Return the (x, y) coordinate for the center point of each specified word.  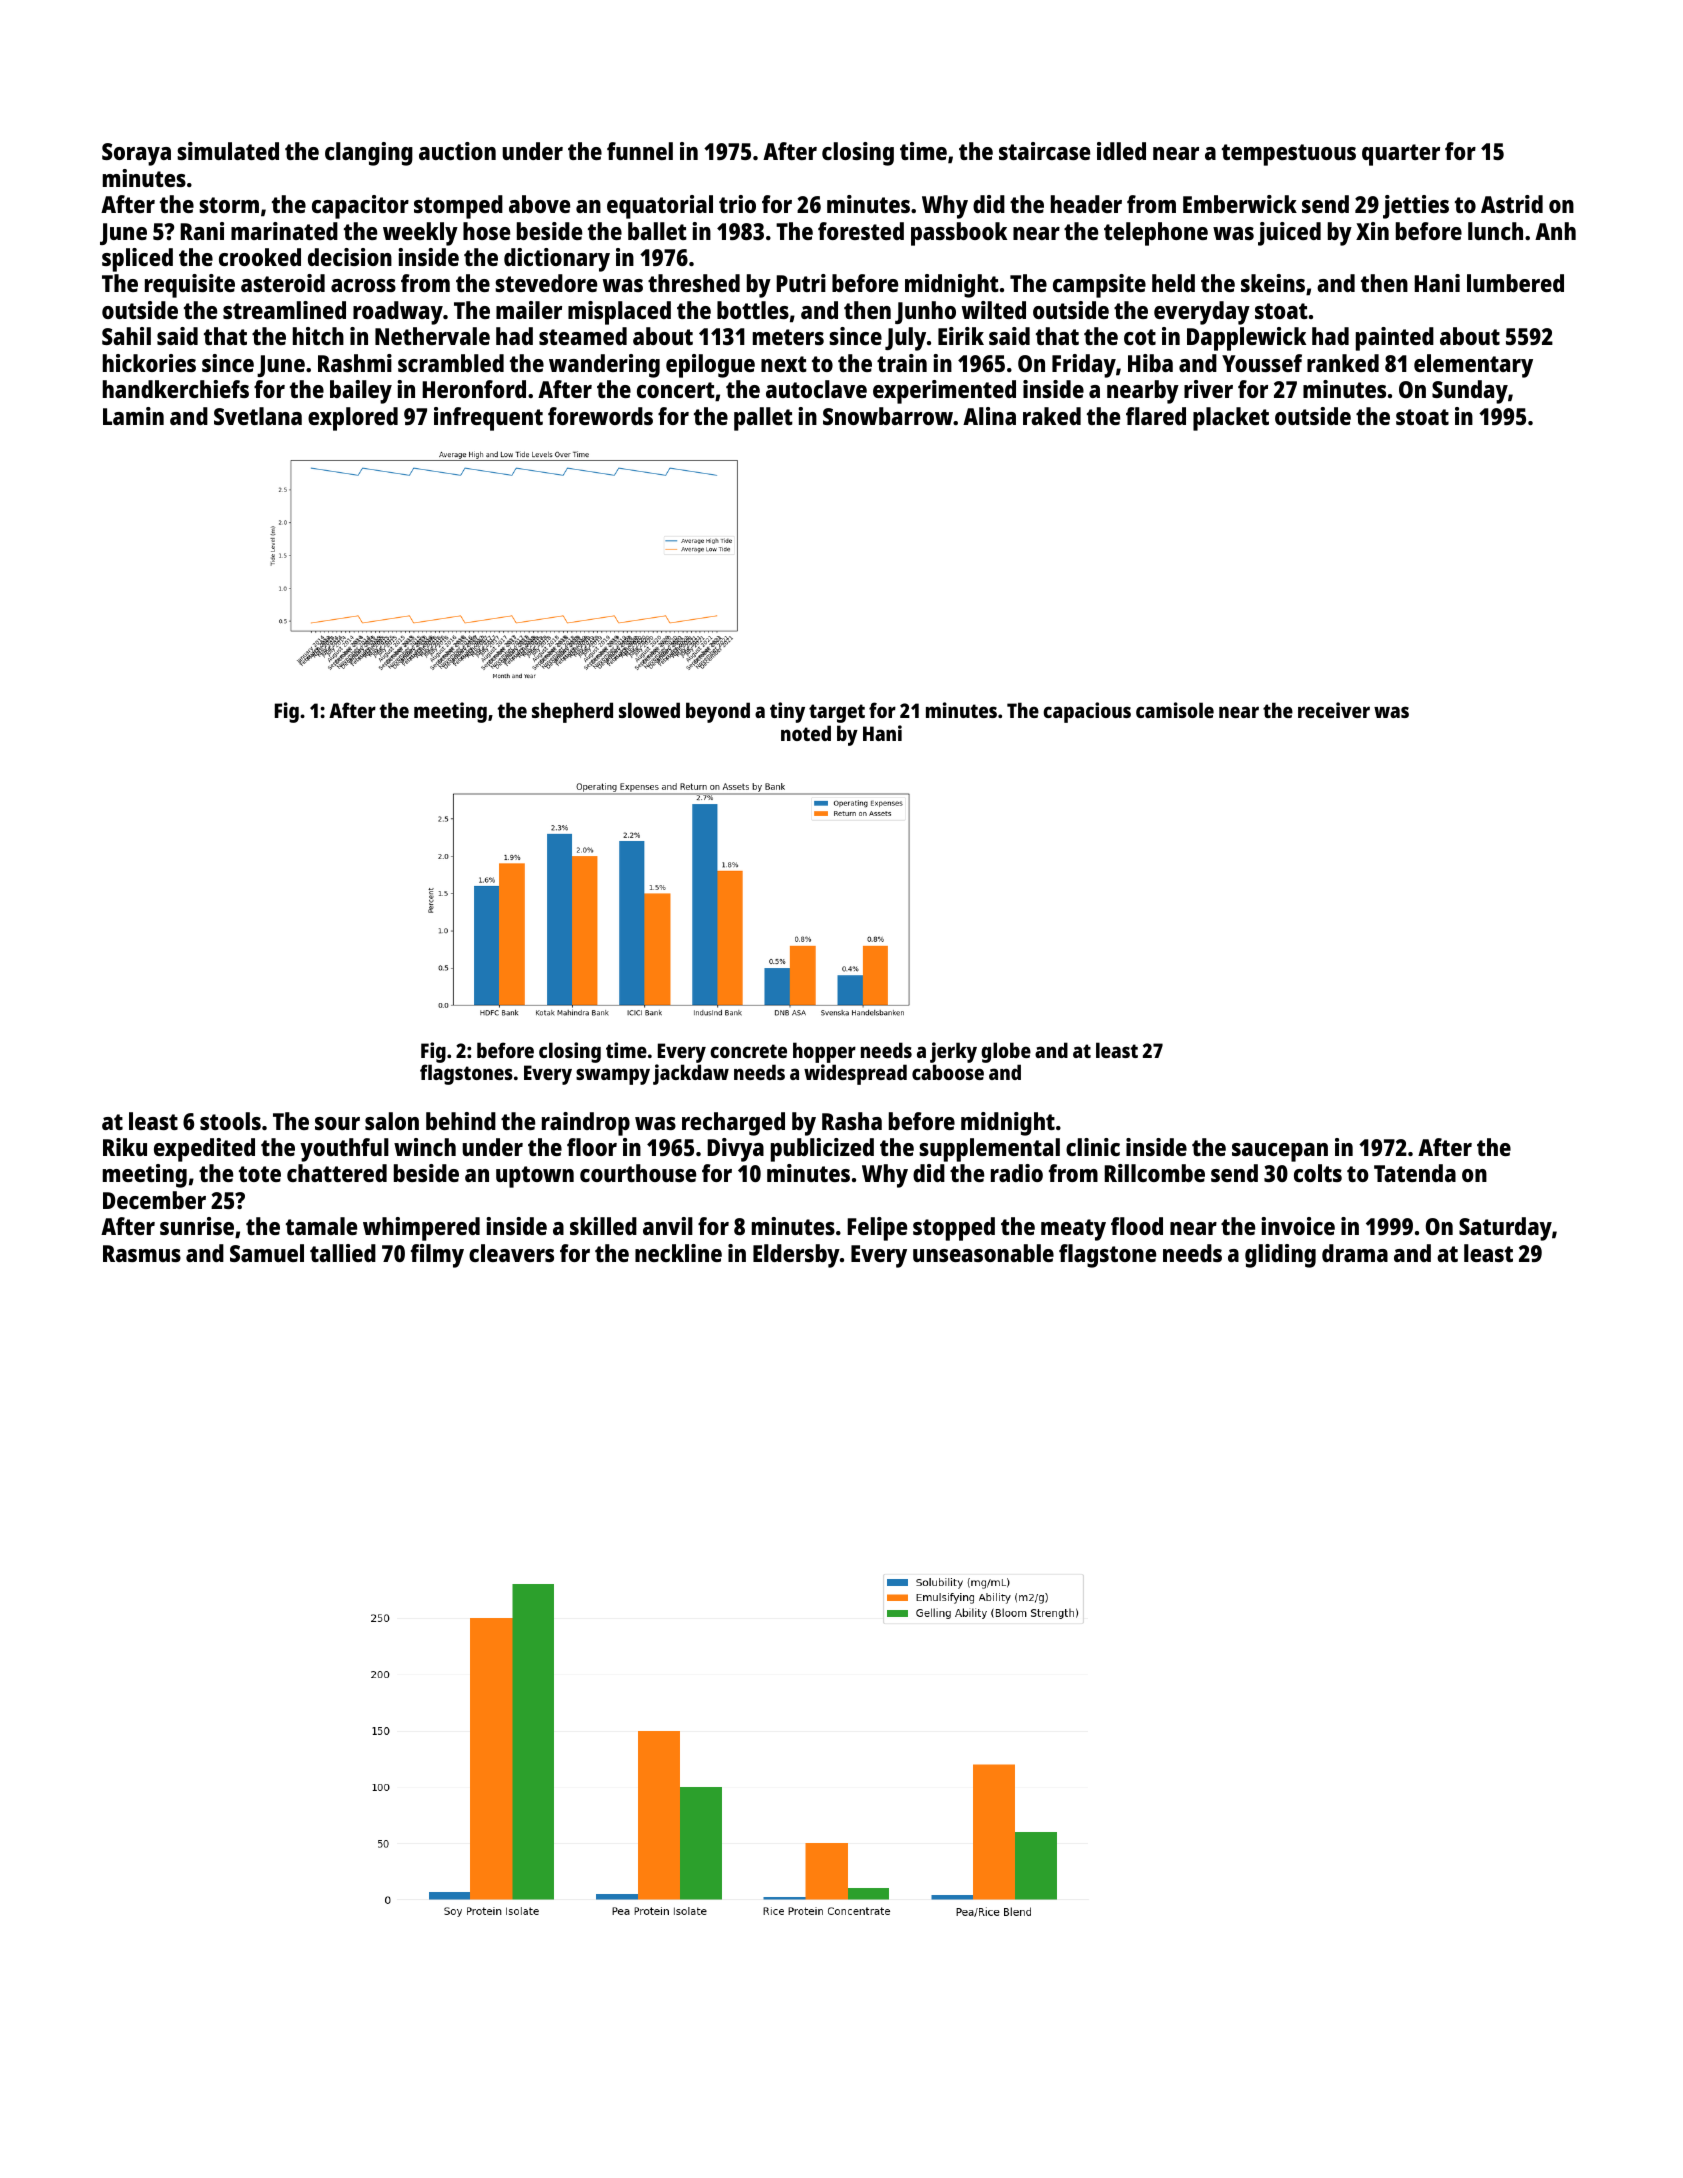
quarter (1401, 155)
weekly (420, 234)
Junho (925, 312)
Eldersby (796, 1256)
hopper (824, 1052)
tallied (343, 1253)
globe (1006, 1052)
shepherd (572, 712)
